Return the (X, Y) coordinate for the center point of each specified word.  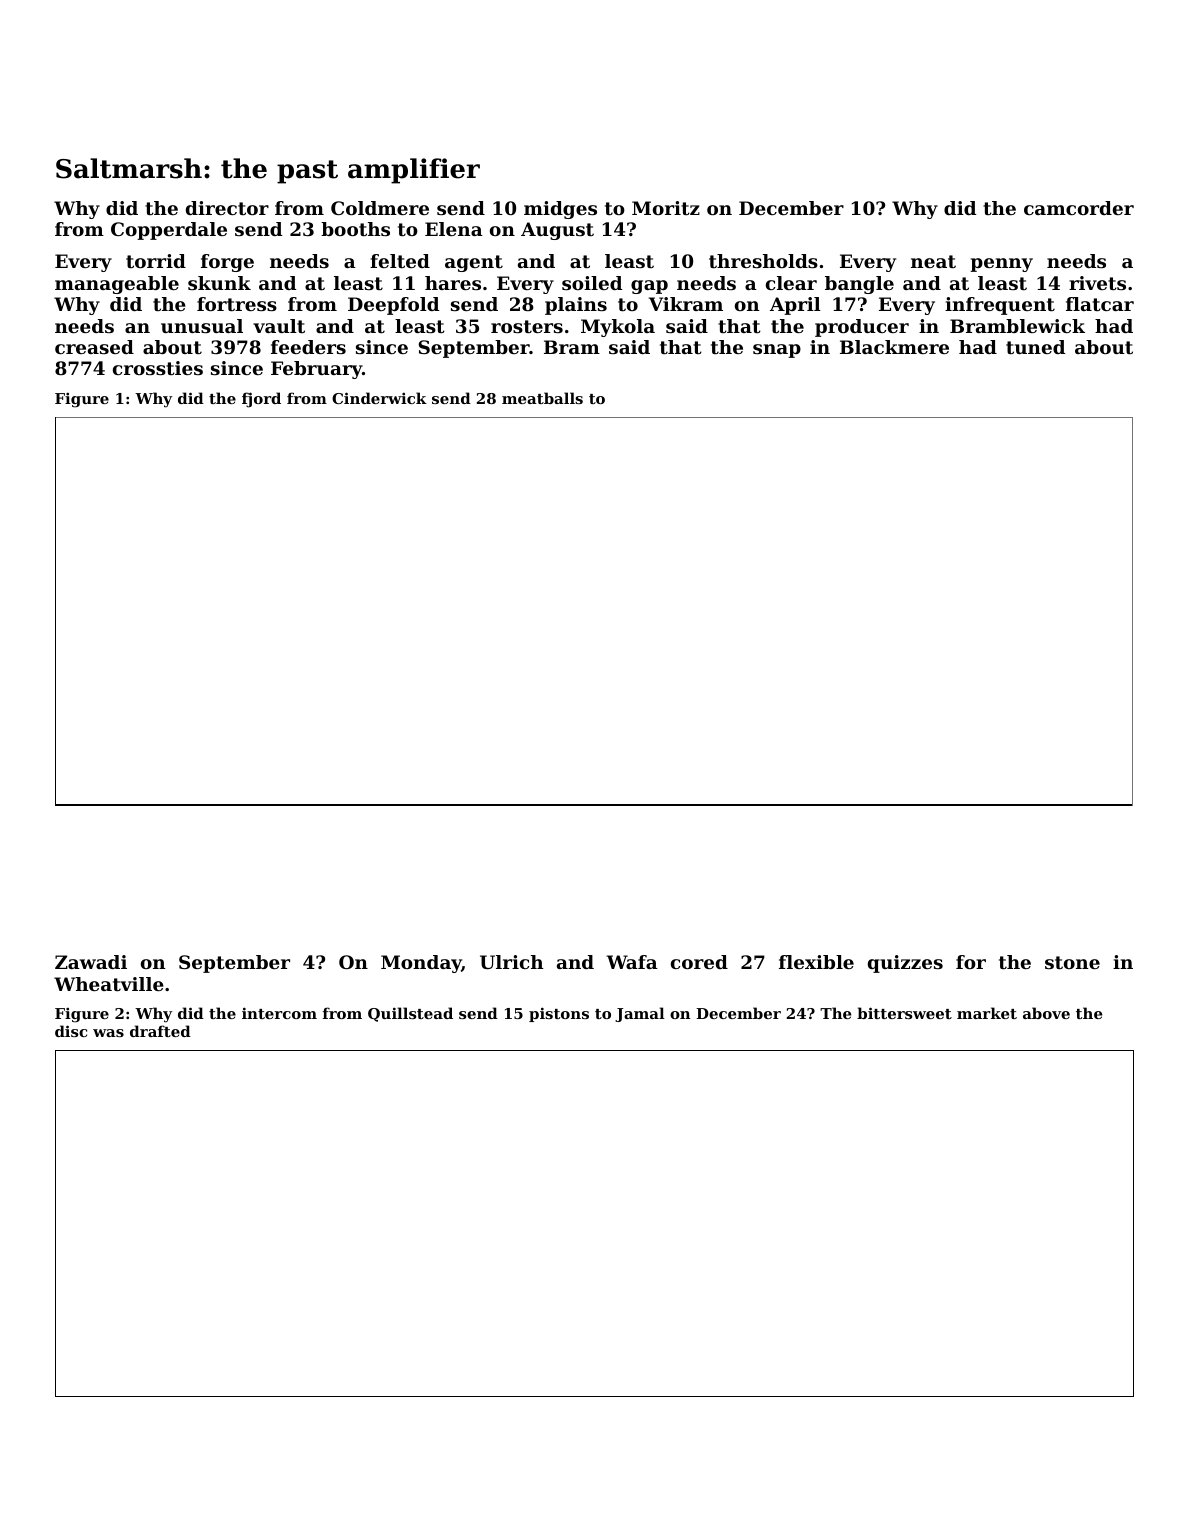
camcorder (1079, 208)
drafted (160, 1031)
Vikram (686, 304)
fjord (261, 400)
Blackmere (894, 347)
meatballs (542, 398)
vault (279, 326)
